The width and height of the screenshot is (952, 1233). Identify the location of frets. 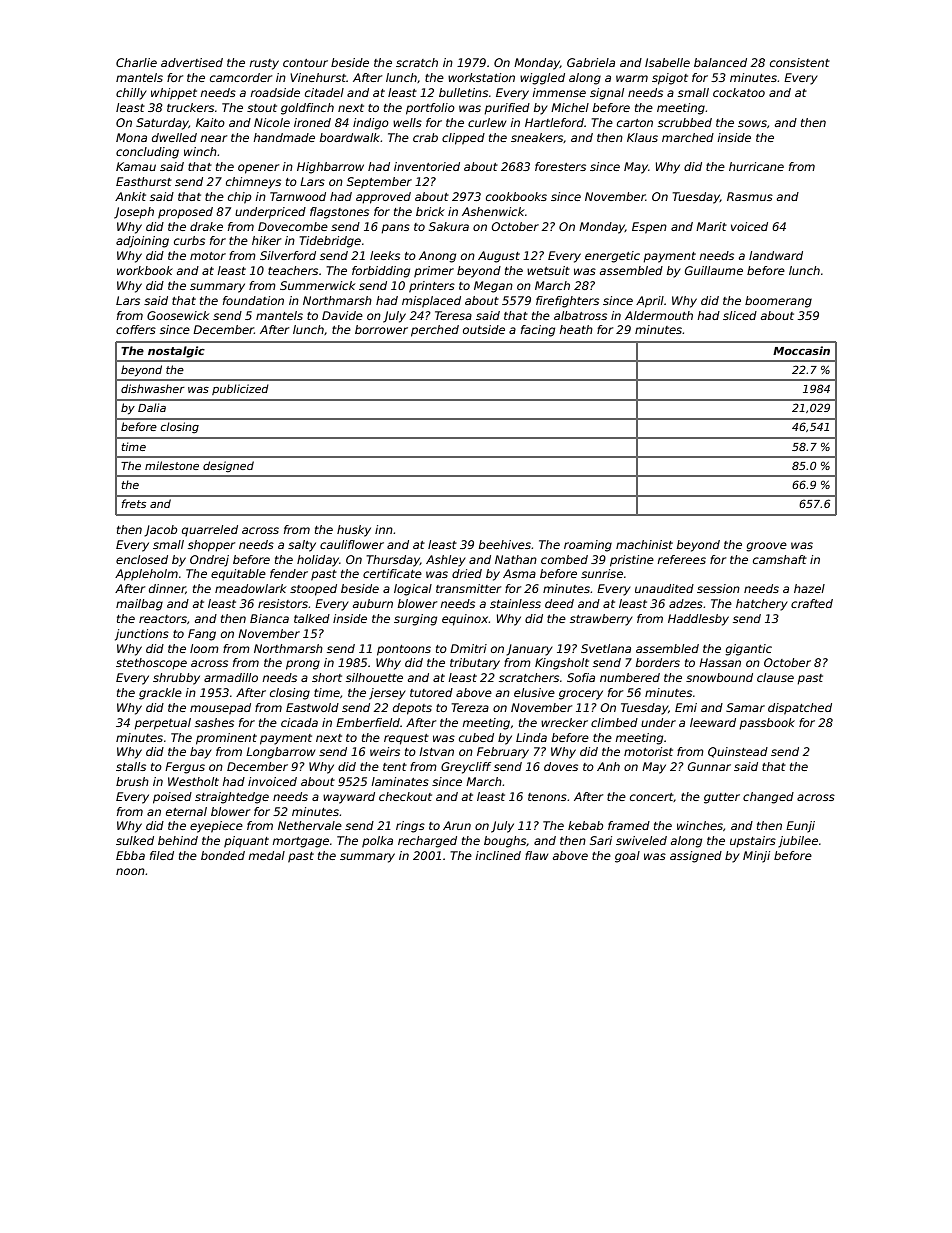
(134, 503).
